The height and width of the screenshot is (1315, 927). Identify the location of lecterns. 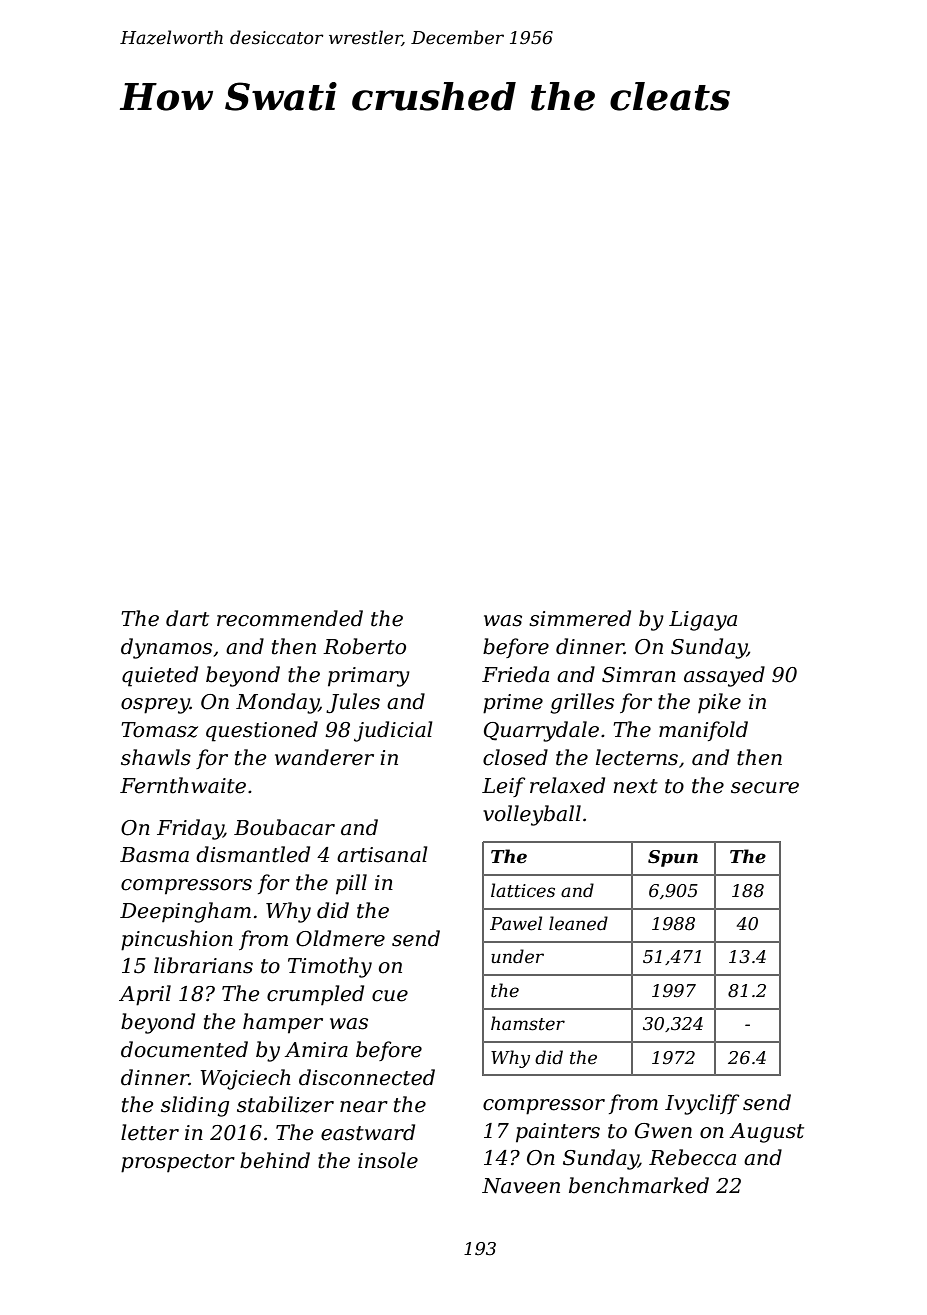
(637, 757).
